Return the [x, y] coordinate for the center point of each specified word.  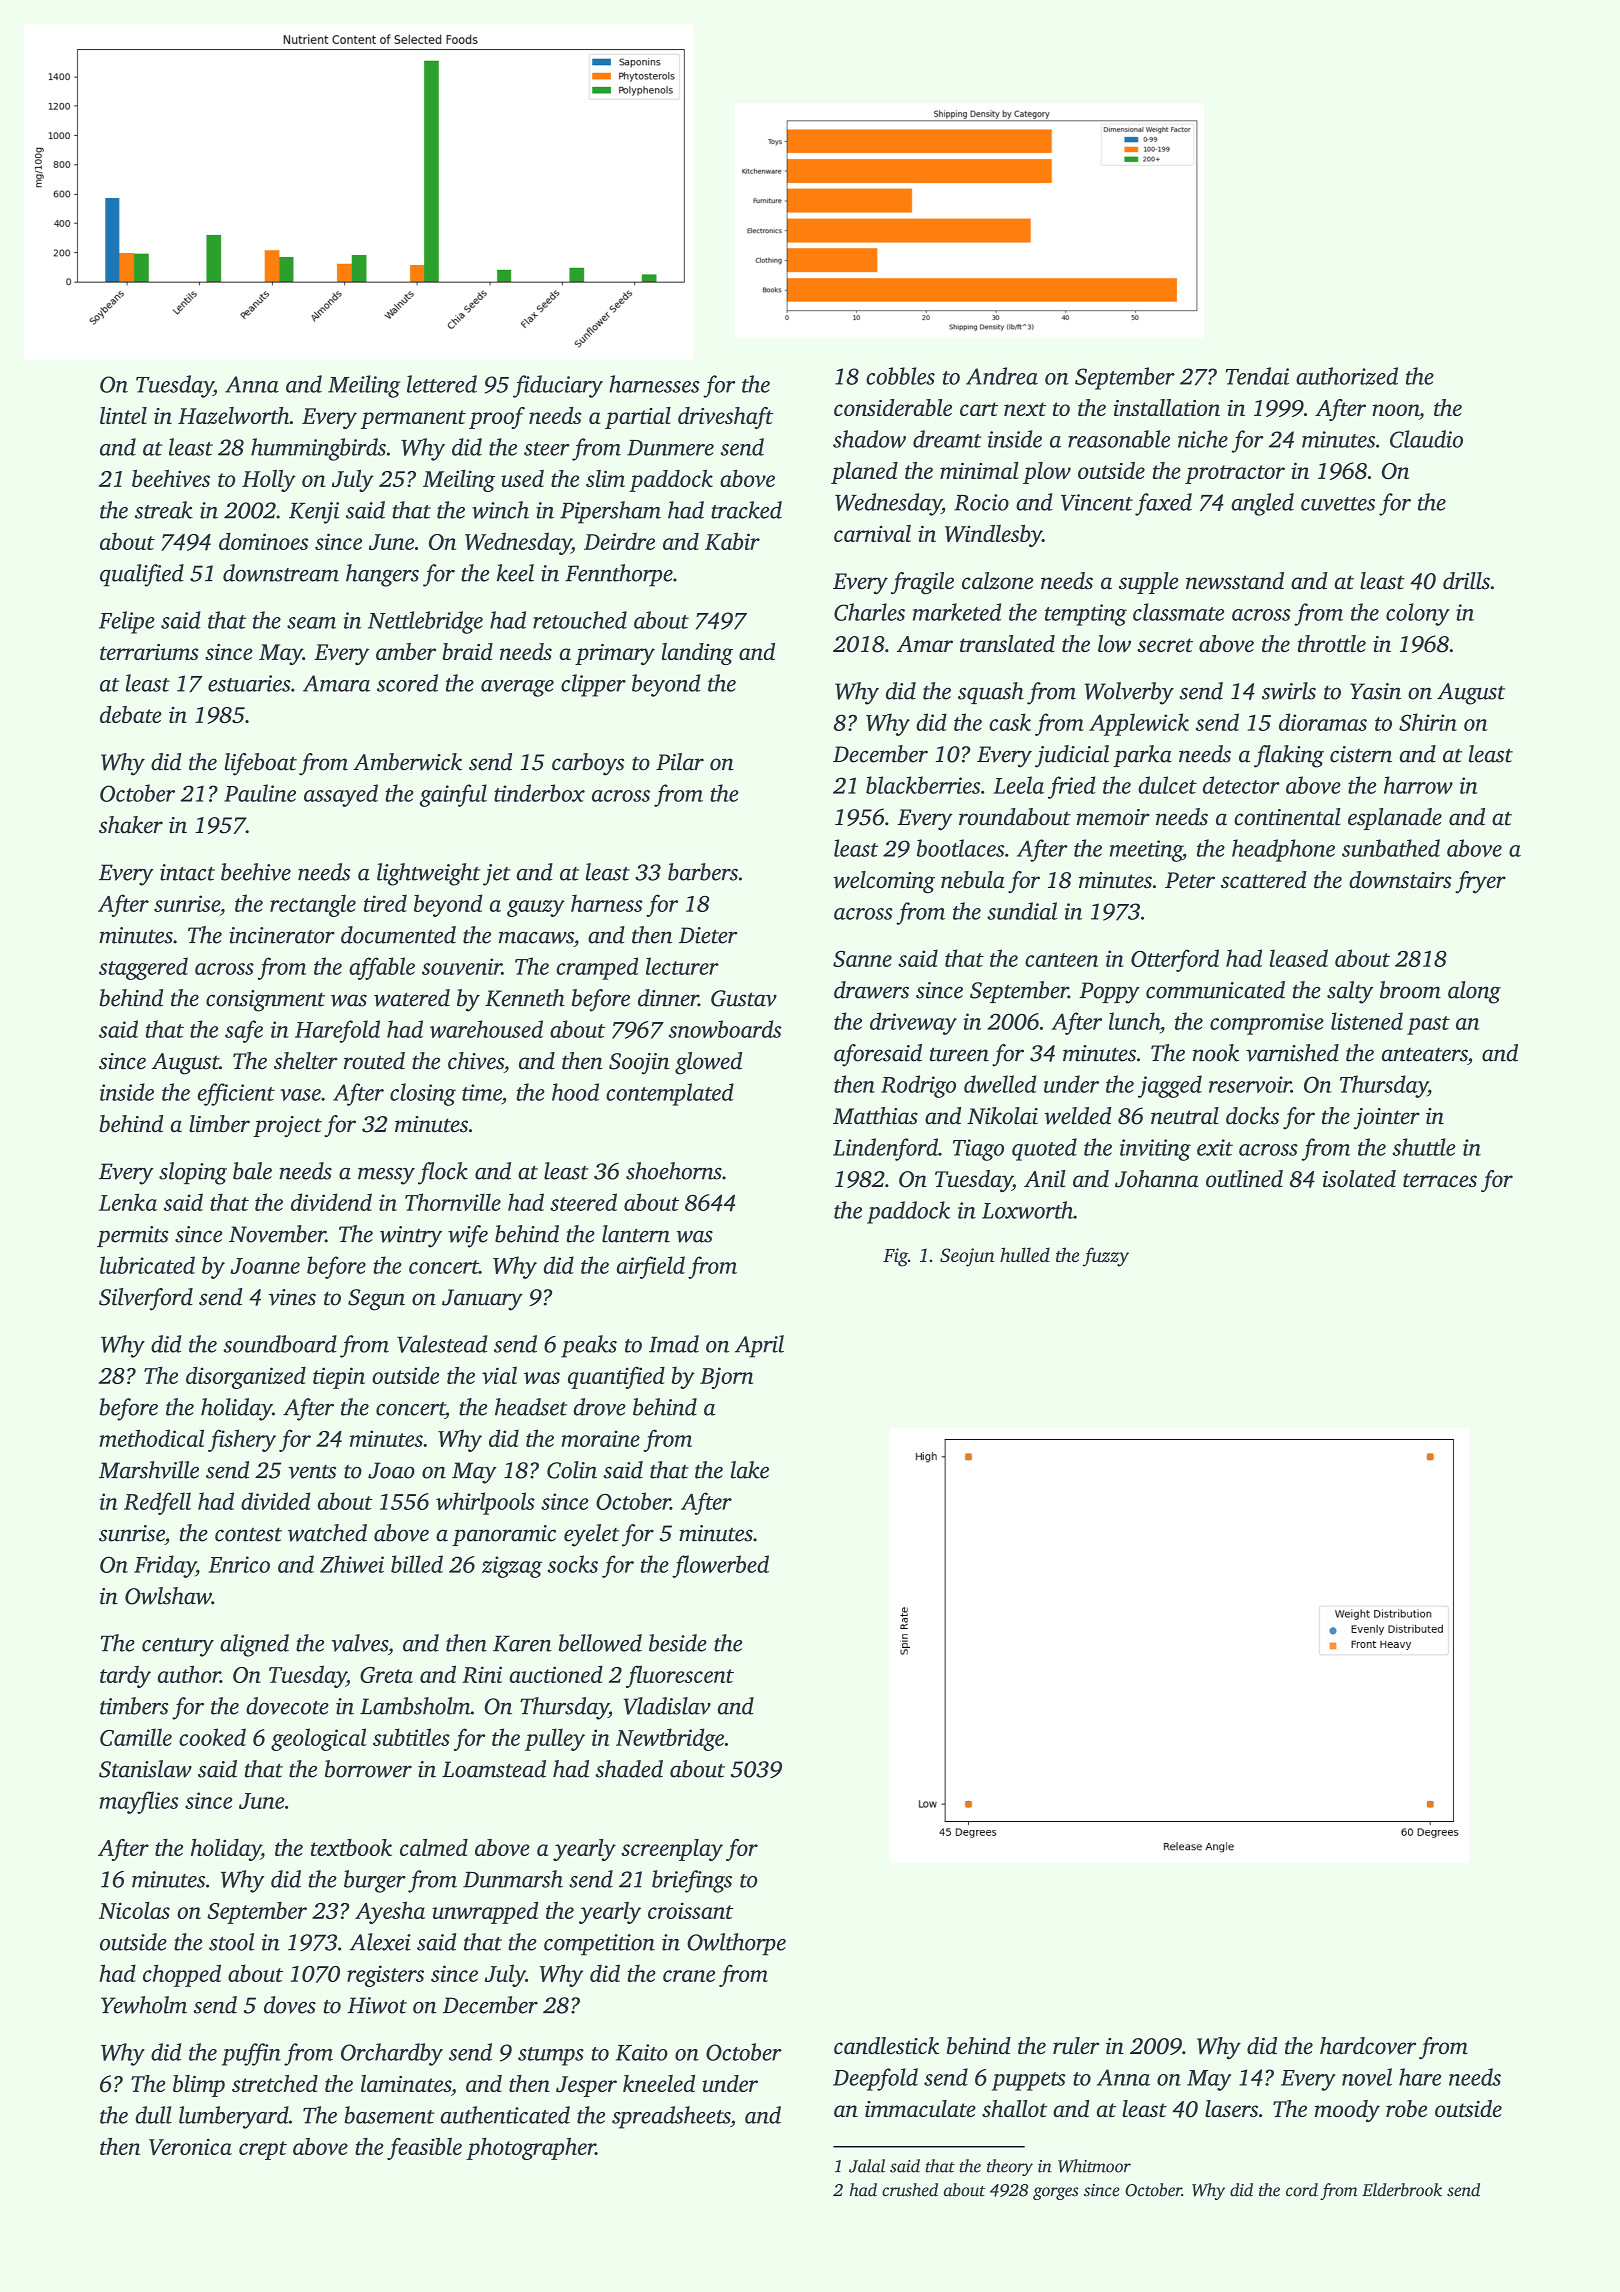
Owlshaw [168, 1596]
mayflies [139, 1802]
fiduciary [558, 386]
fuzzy [1106, 1257]
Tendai [1257, 376]
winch [500, 510]
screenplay [672, 1850]
